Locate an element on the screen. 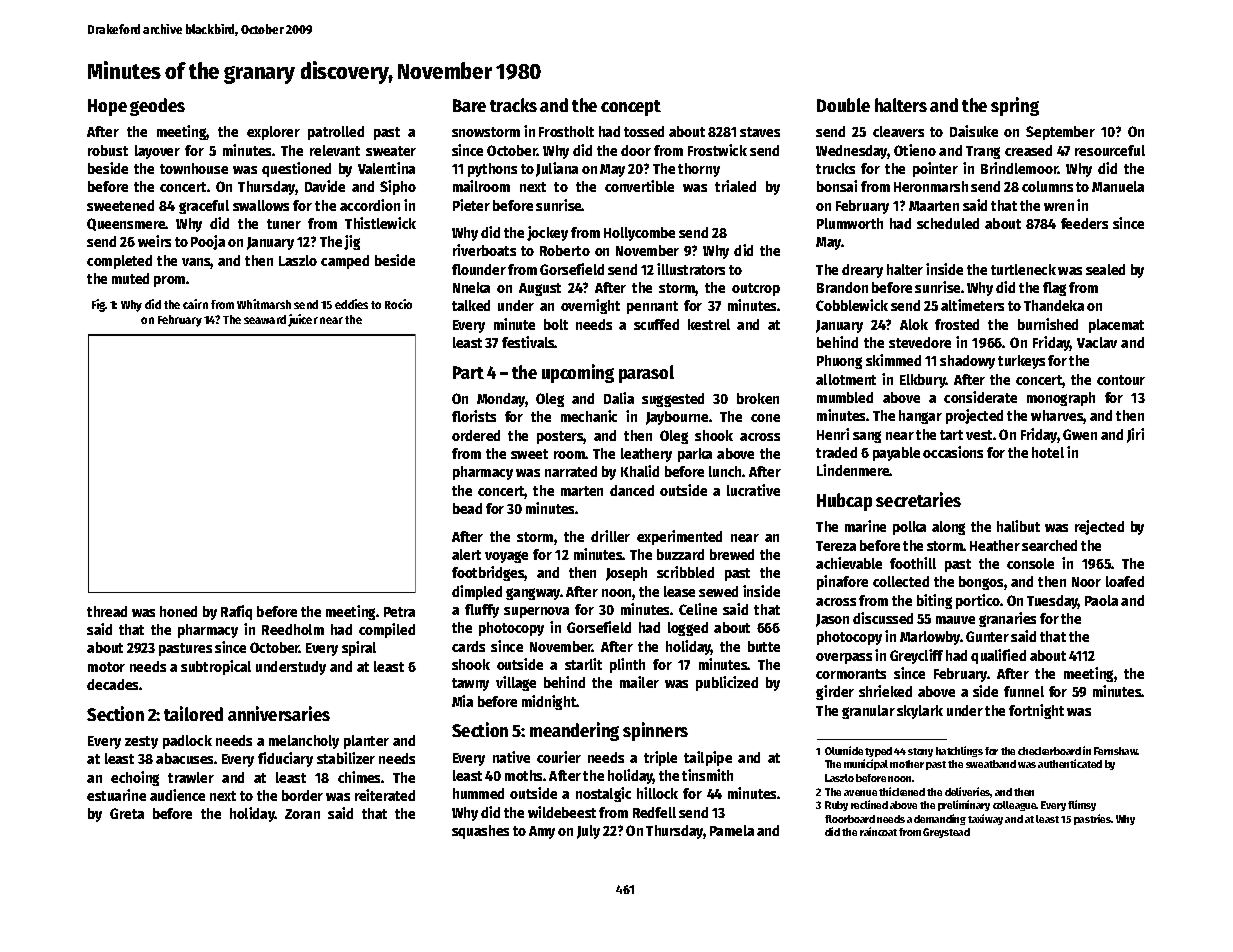 This screenshot has height=952, width=1233. ordered is located at coordinates (476, 435).
